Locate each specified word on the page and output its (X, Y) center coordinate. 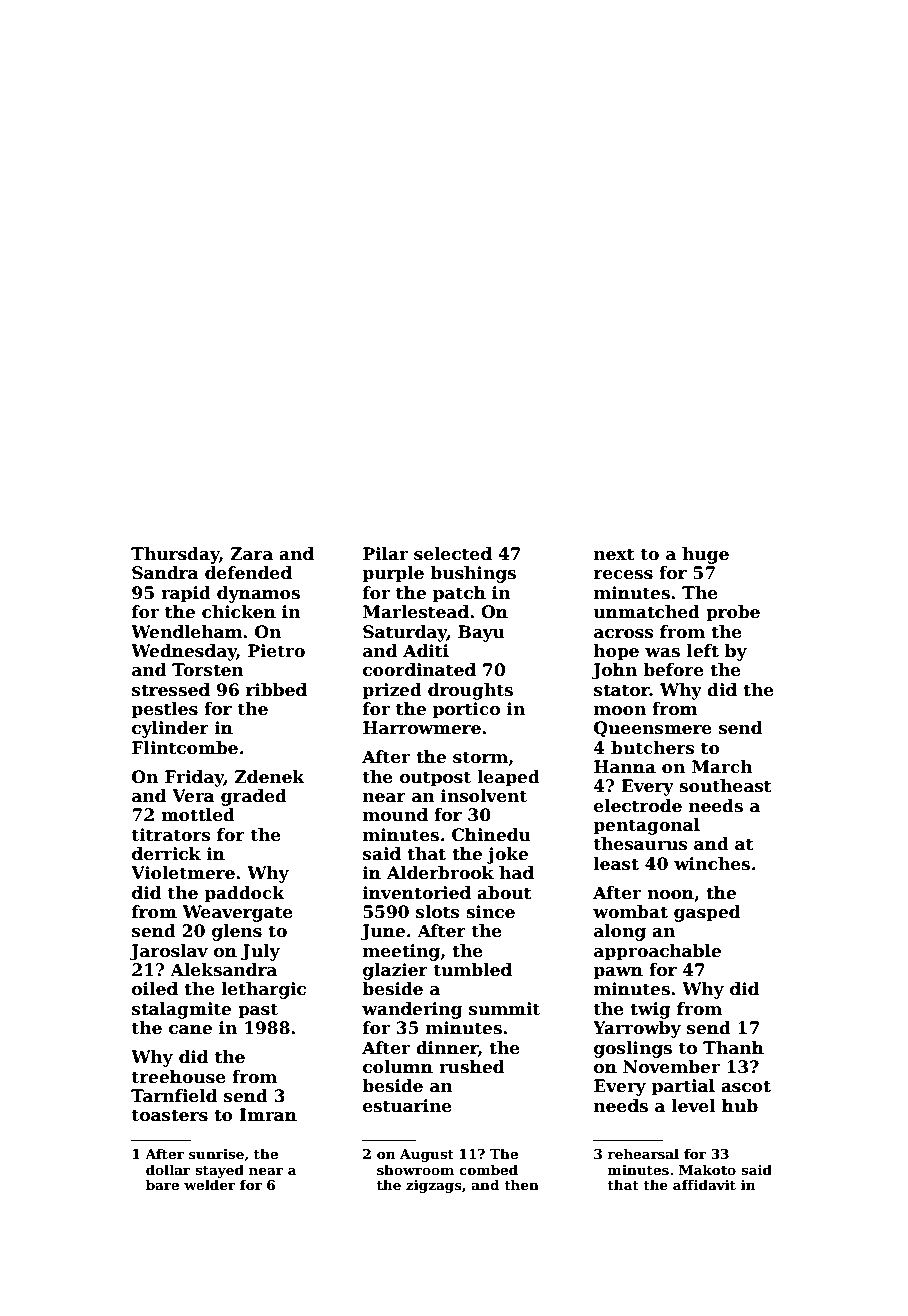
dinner (447, 1048)
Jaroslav (169, 952)
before (673, 670)
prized (392, 691)
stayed (219, 1171)
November (671, 1067)
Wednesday (184, 652)
